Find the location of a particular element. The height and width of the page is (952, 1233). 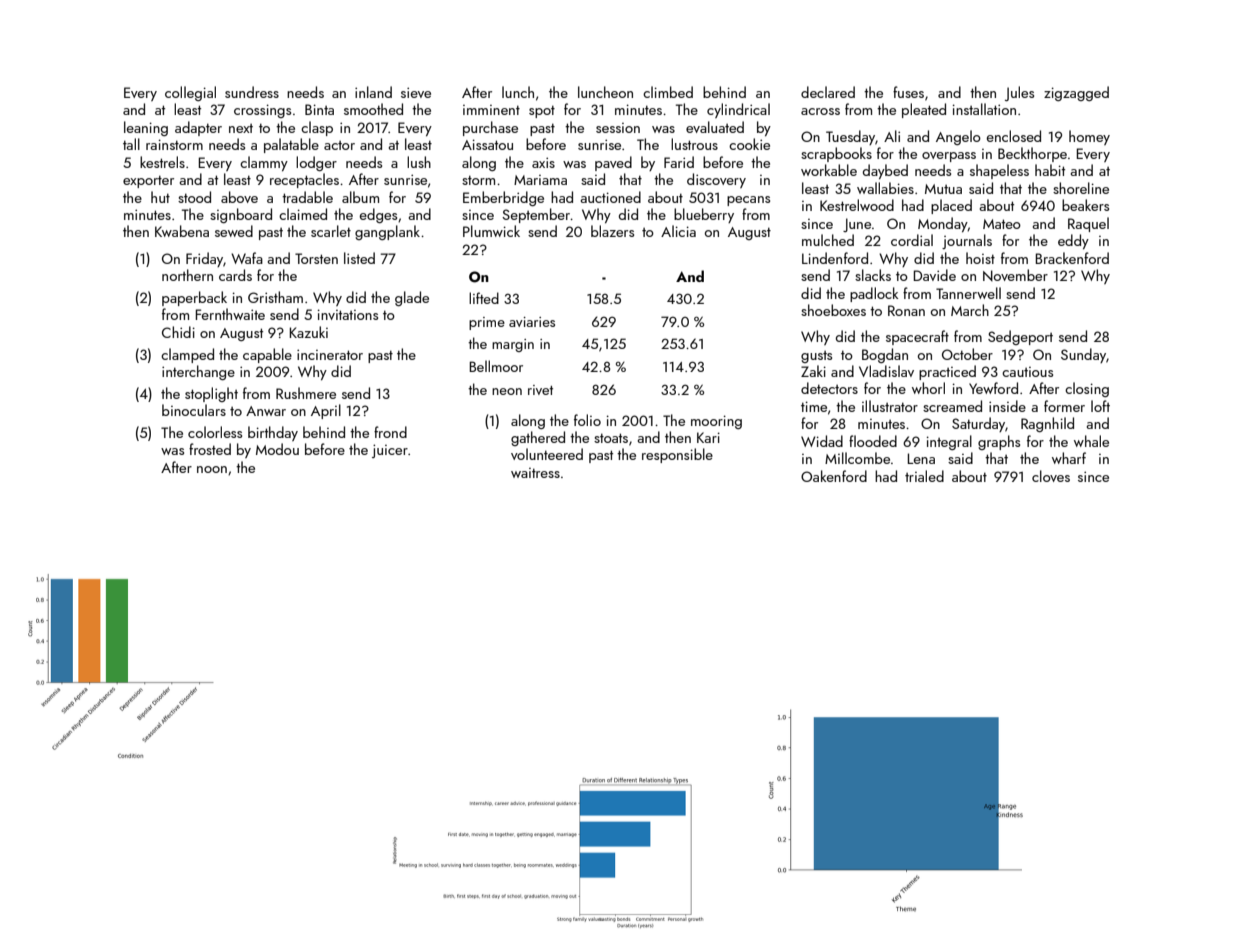

climbed is located at coordinates (668, 92).
